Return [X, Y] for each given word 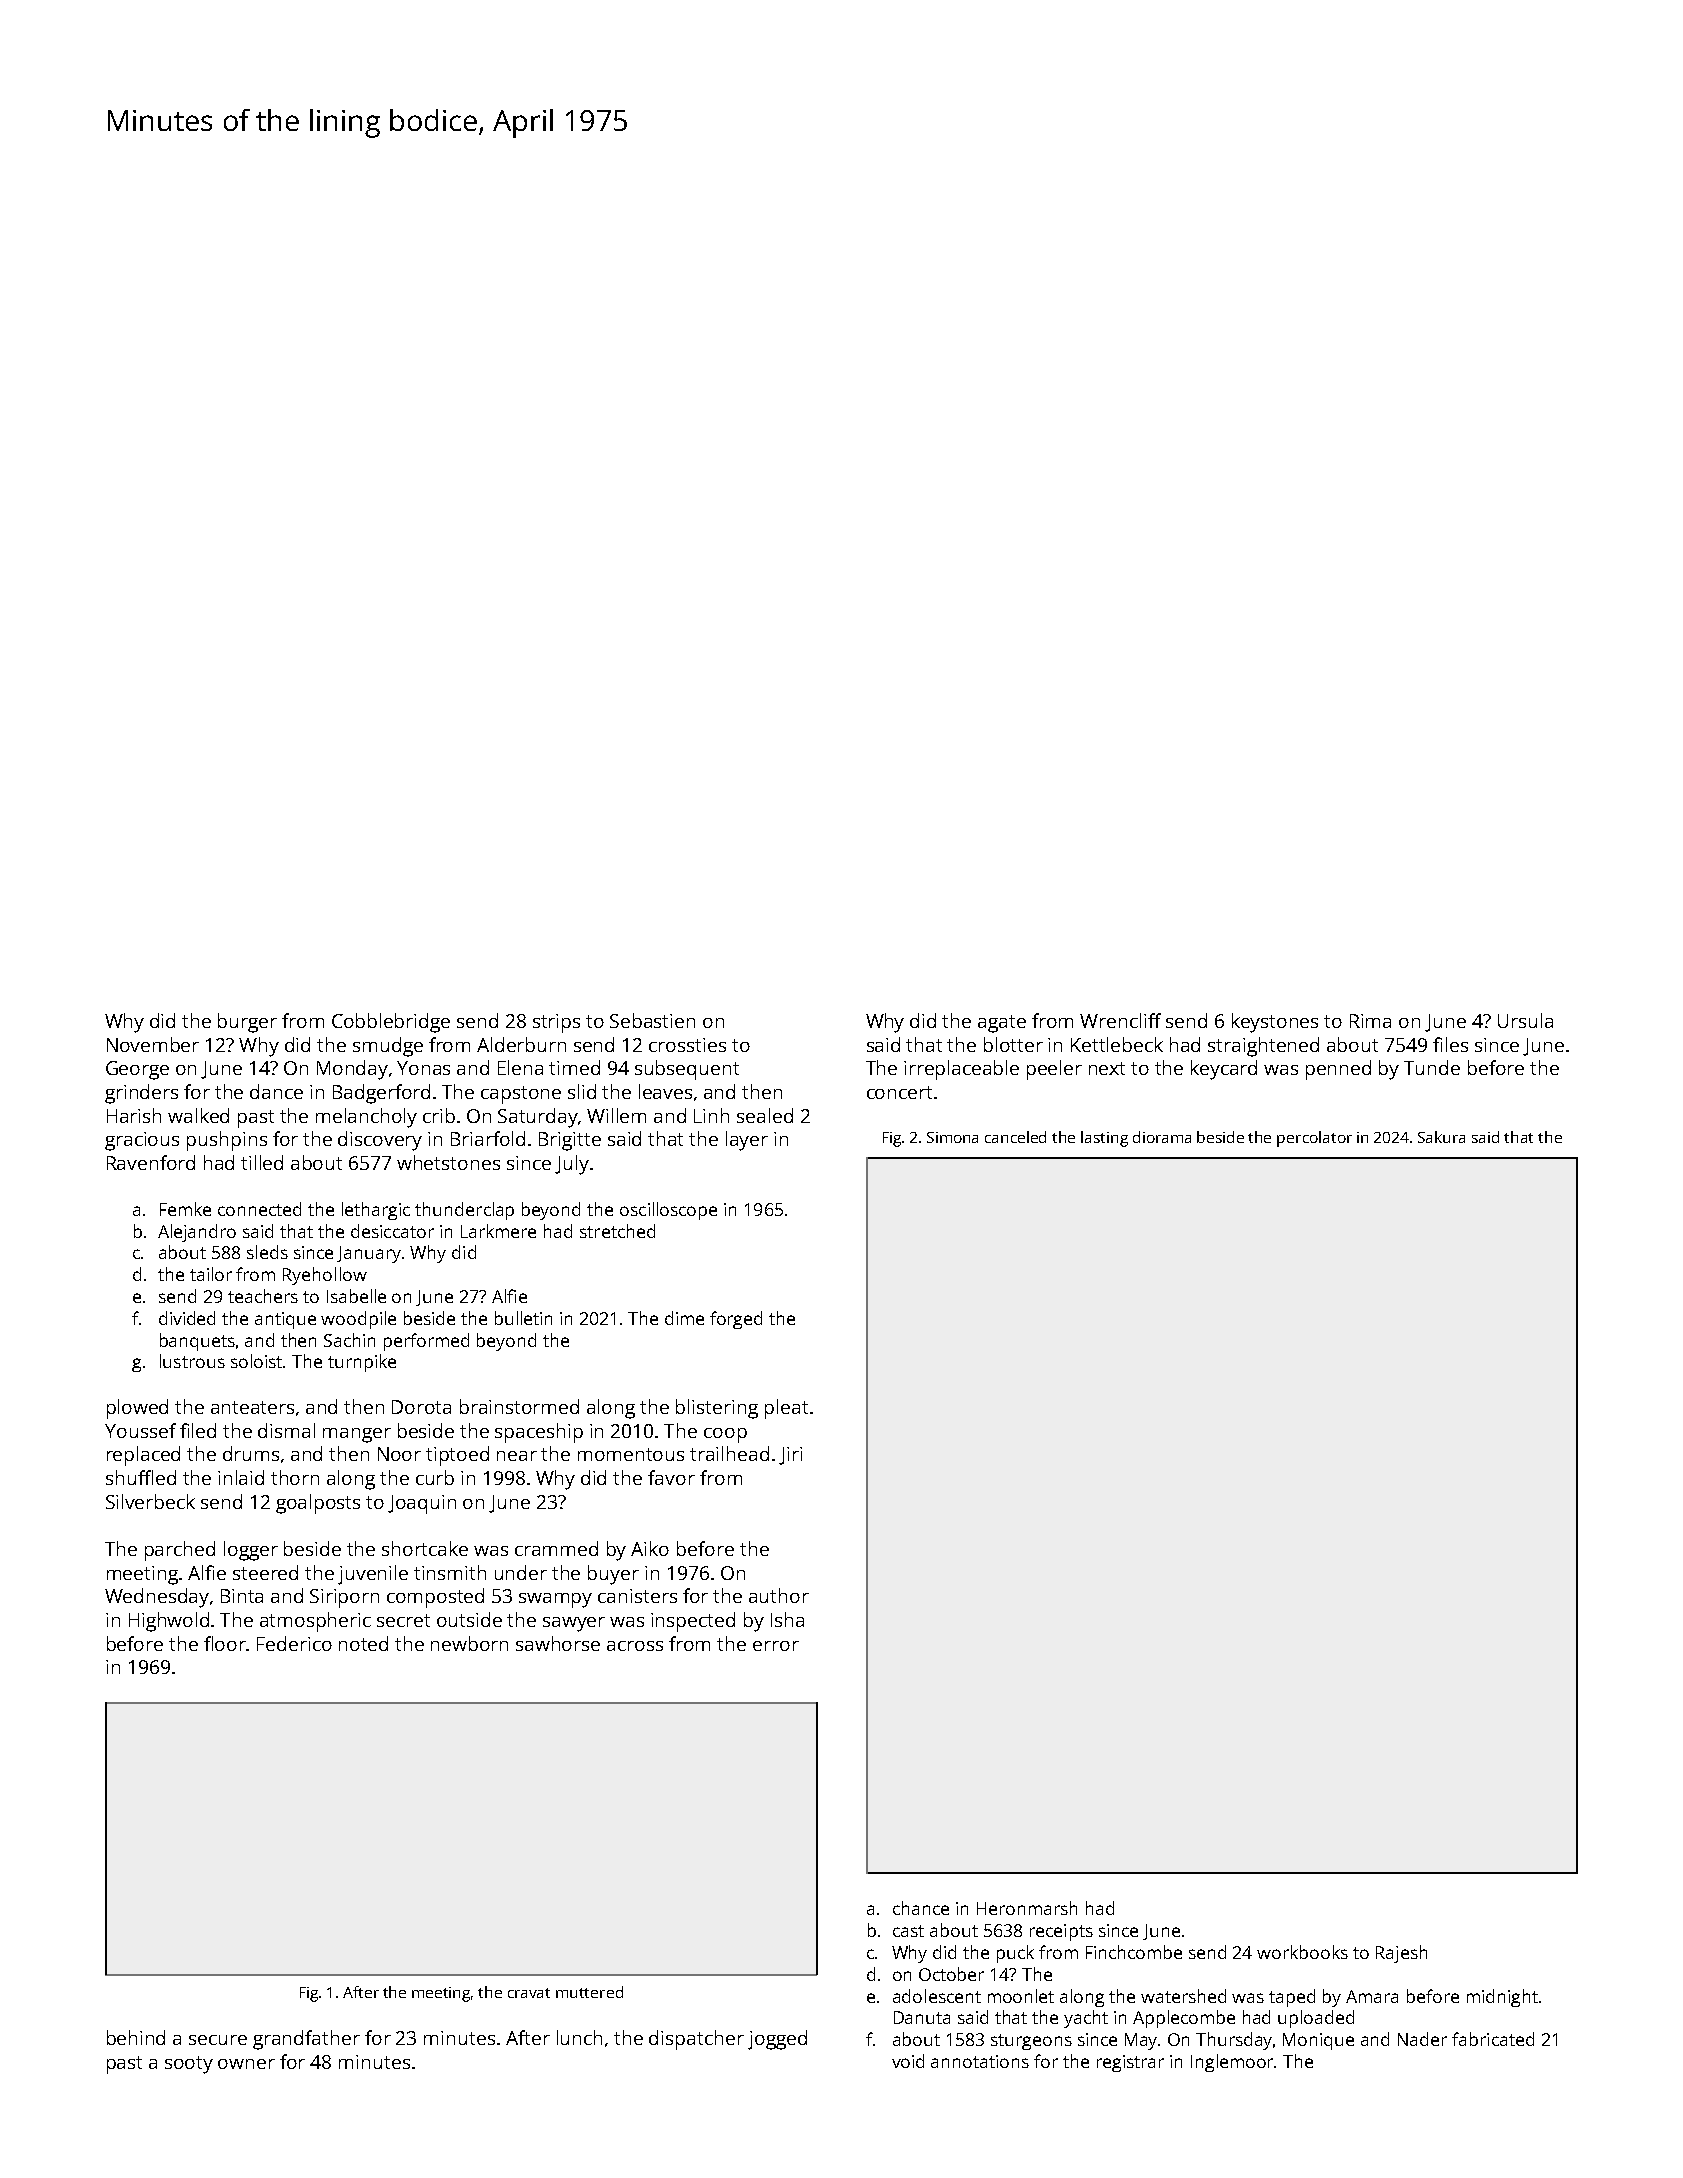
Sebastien [652, 1020]
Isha [787, 1619]
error [776, 1646]
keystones [1275, 1023]
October [951, 1974]
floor [225, 1643]
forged [736, 1320]
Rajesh [1401, 1954]
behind [136, 2037]
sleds [267, 1252]
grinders [141, 1094]
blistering [717, 1409]
